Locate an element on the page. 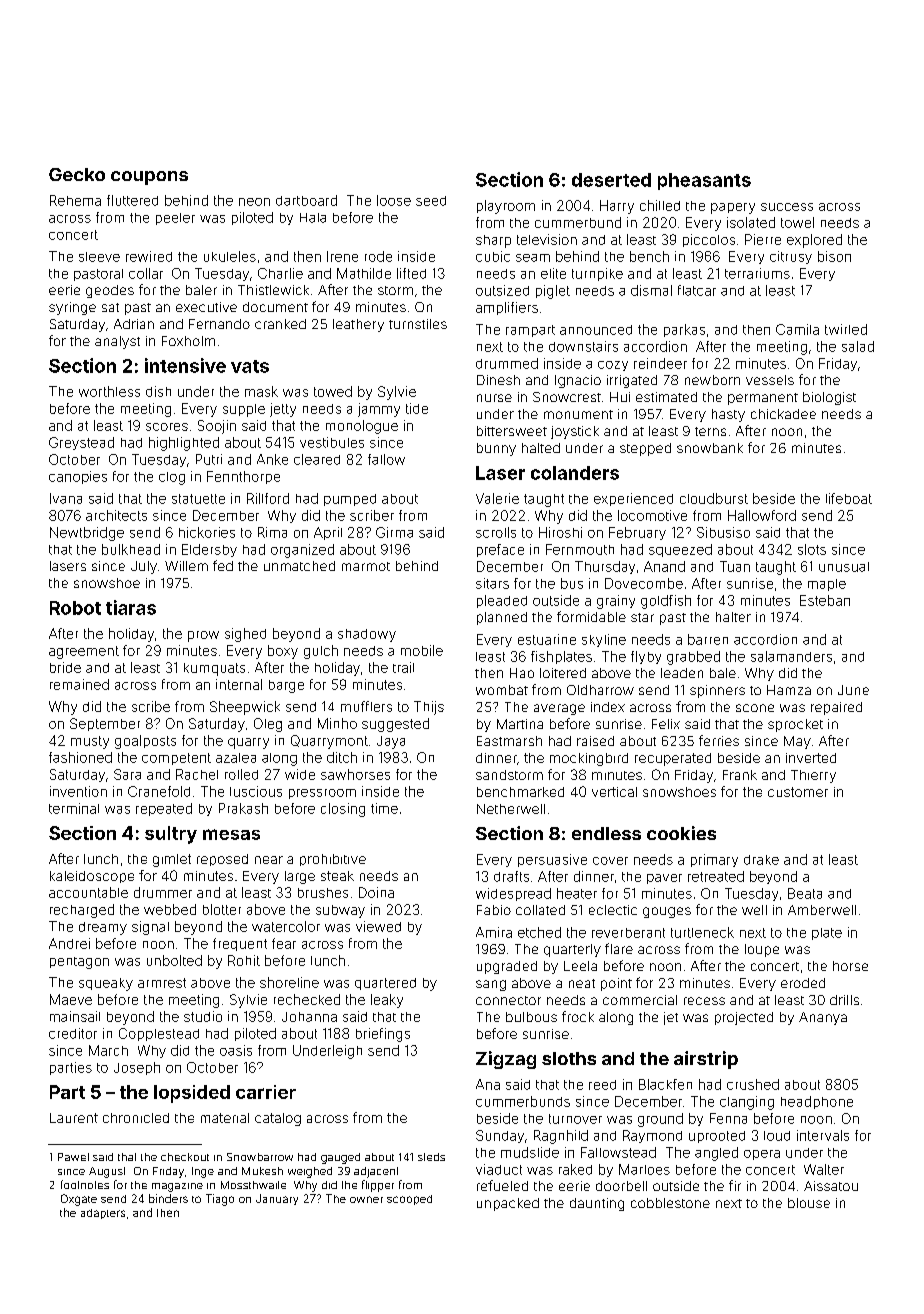 The height and width of the document is (1314, 924). neon is located at coordinates (254, 202).
